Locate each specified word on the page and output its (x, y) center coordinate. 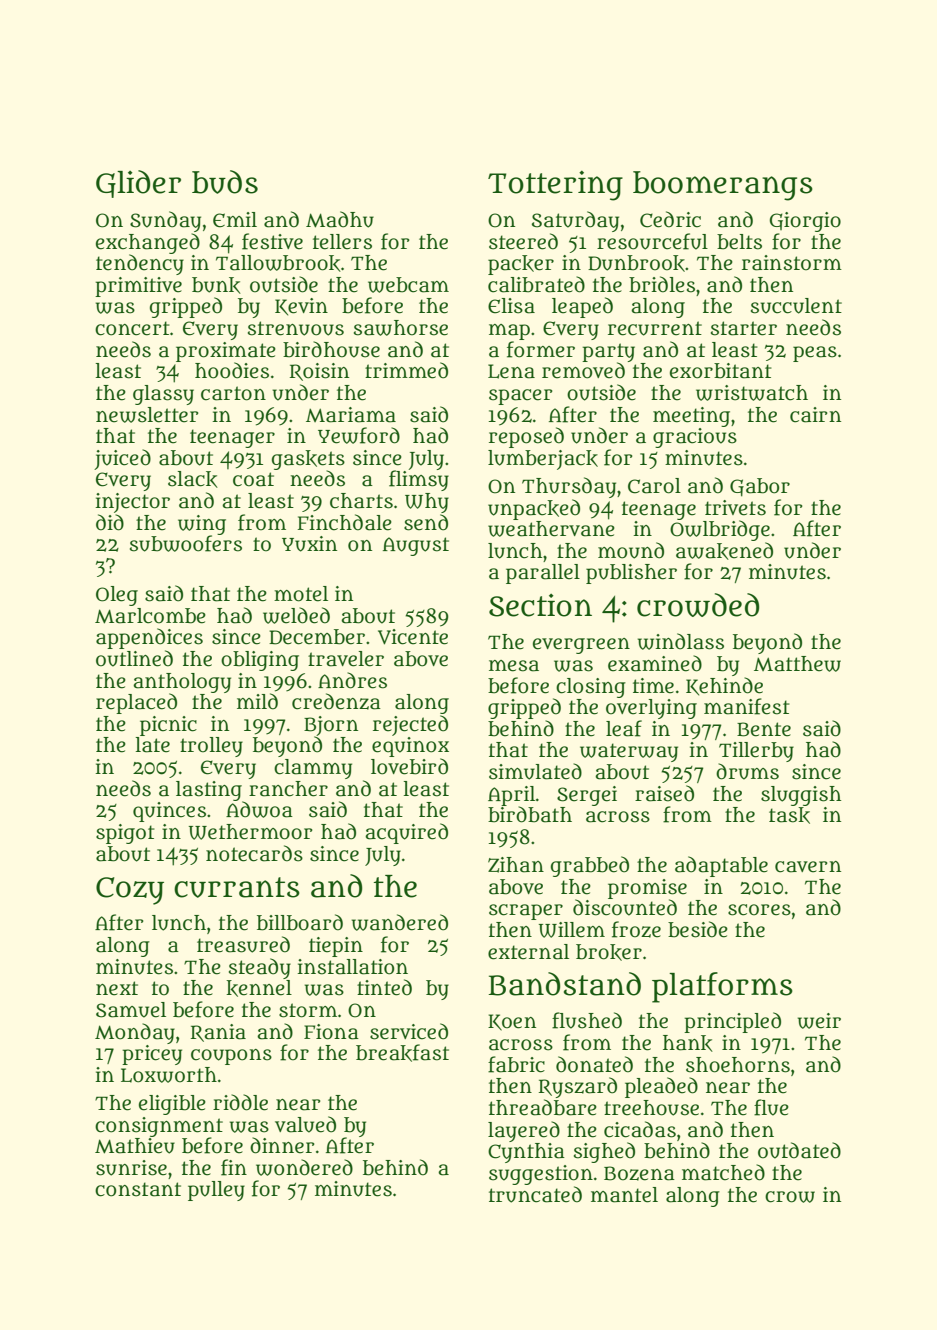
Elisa (511, 306)
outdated (799, 1150)
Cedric (670, 219)
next (117, 988)
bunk (216, 285)
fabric (516, 1064)
